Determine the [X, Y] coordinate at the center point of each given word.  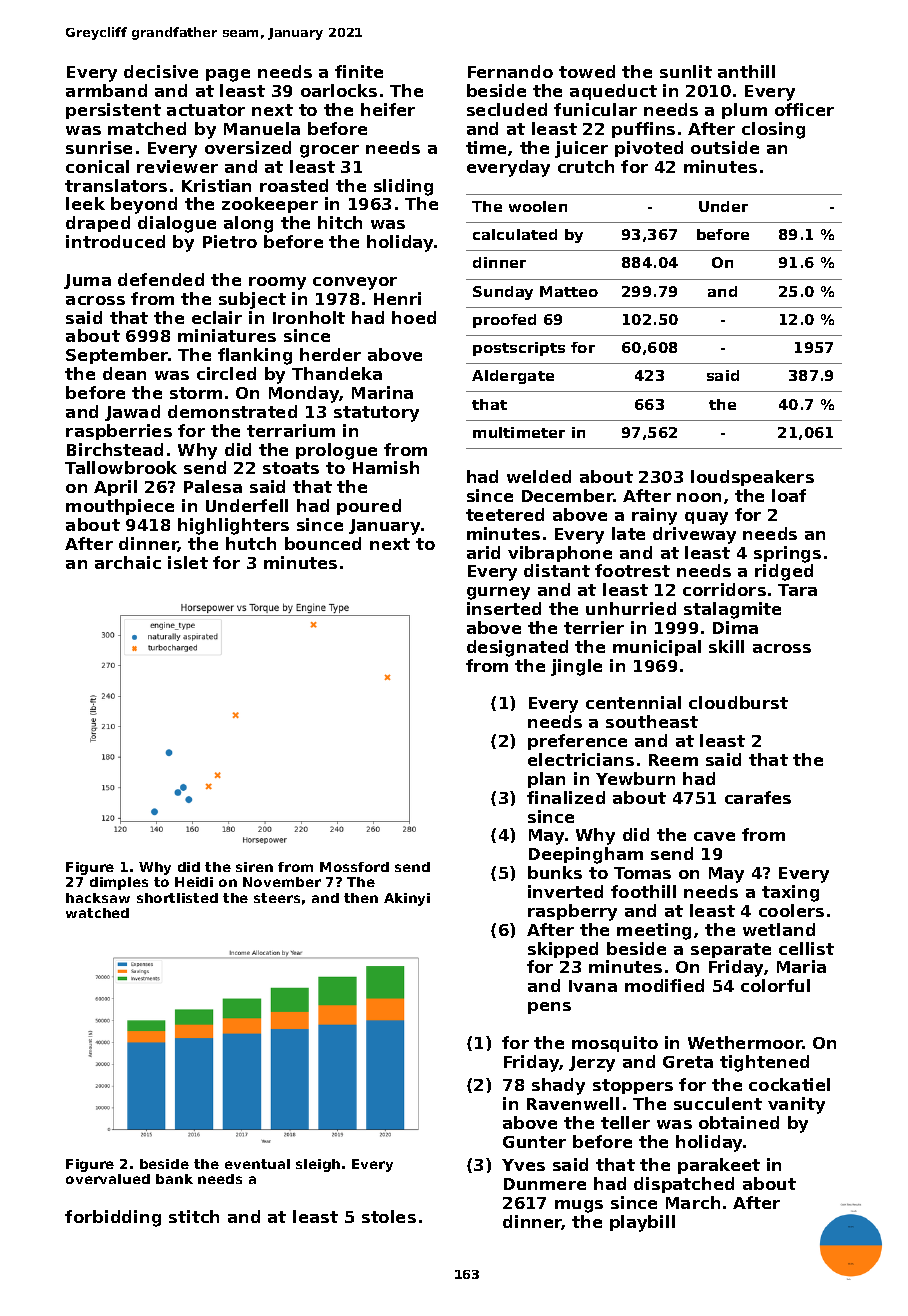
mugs [579, 1206]
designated [517, 648]
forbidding [113, 1218]
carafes [758, 797]
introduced [115, 241]
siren [254, 867]
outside [725, 147]
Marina [382, 392]
